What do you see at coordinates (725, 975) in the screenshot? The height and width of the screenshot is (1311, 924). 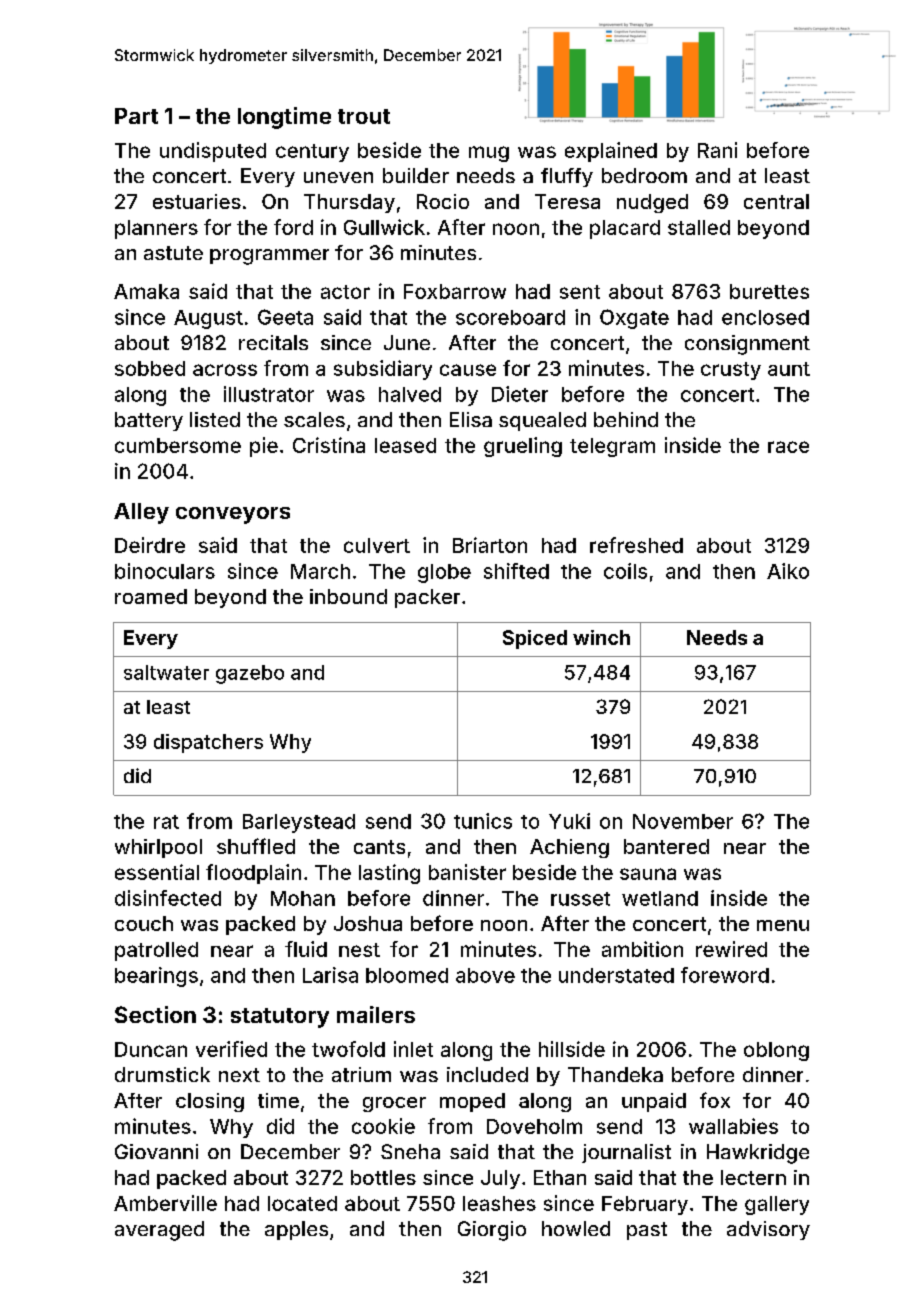 I see `foreword` at bounding box center [725, 975].
